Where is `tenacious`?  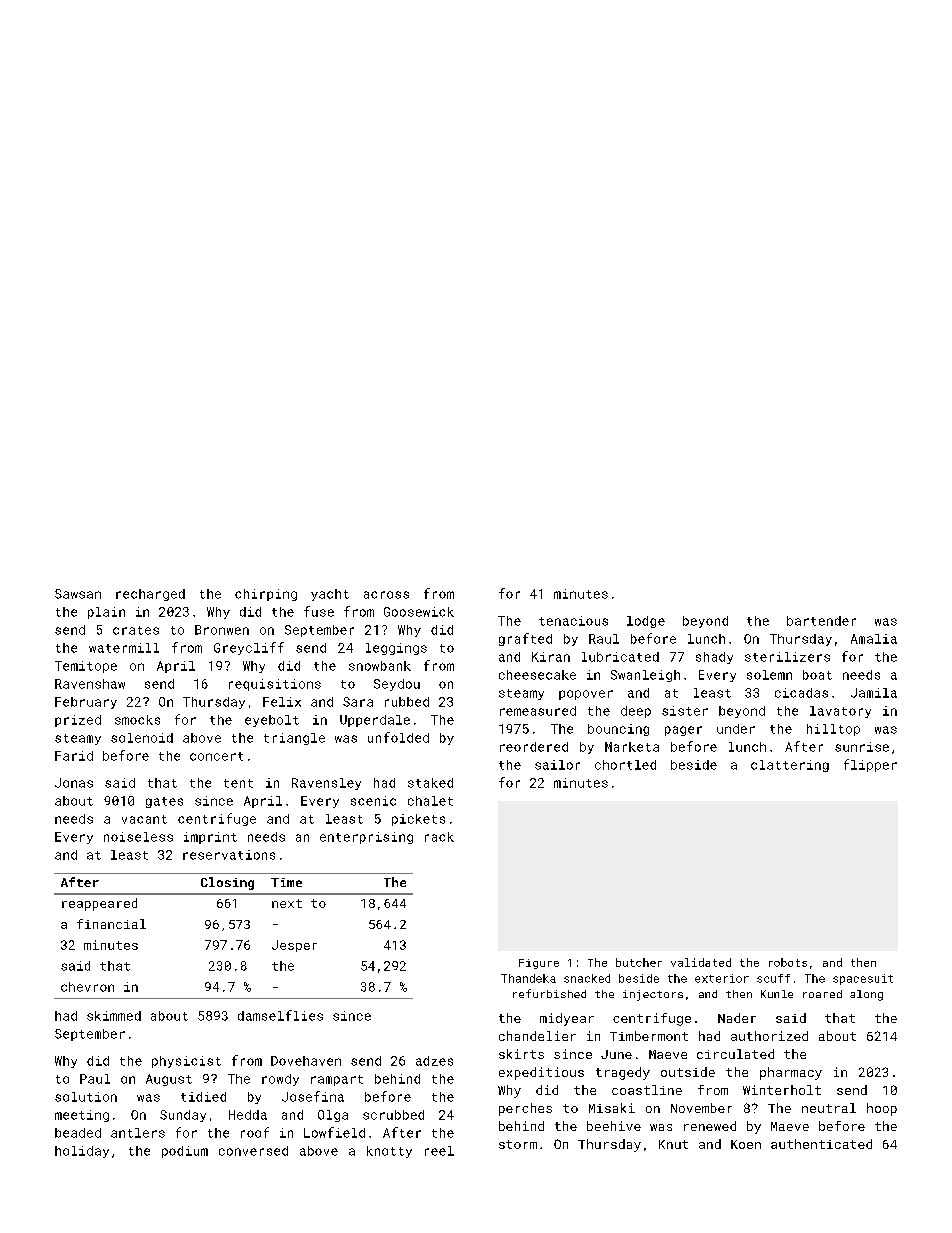 tenacious is located at coordinates (573, 621).
